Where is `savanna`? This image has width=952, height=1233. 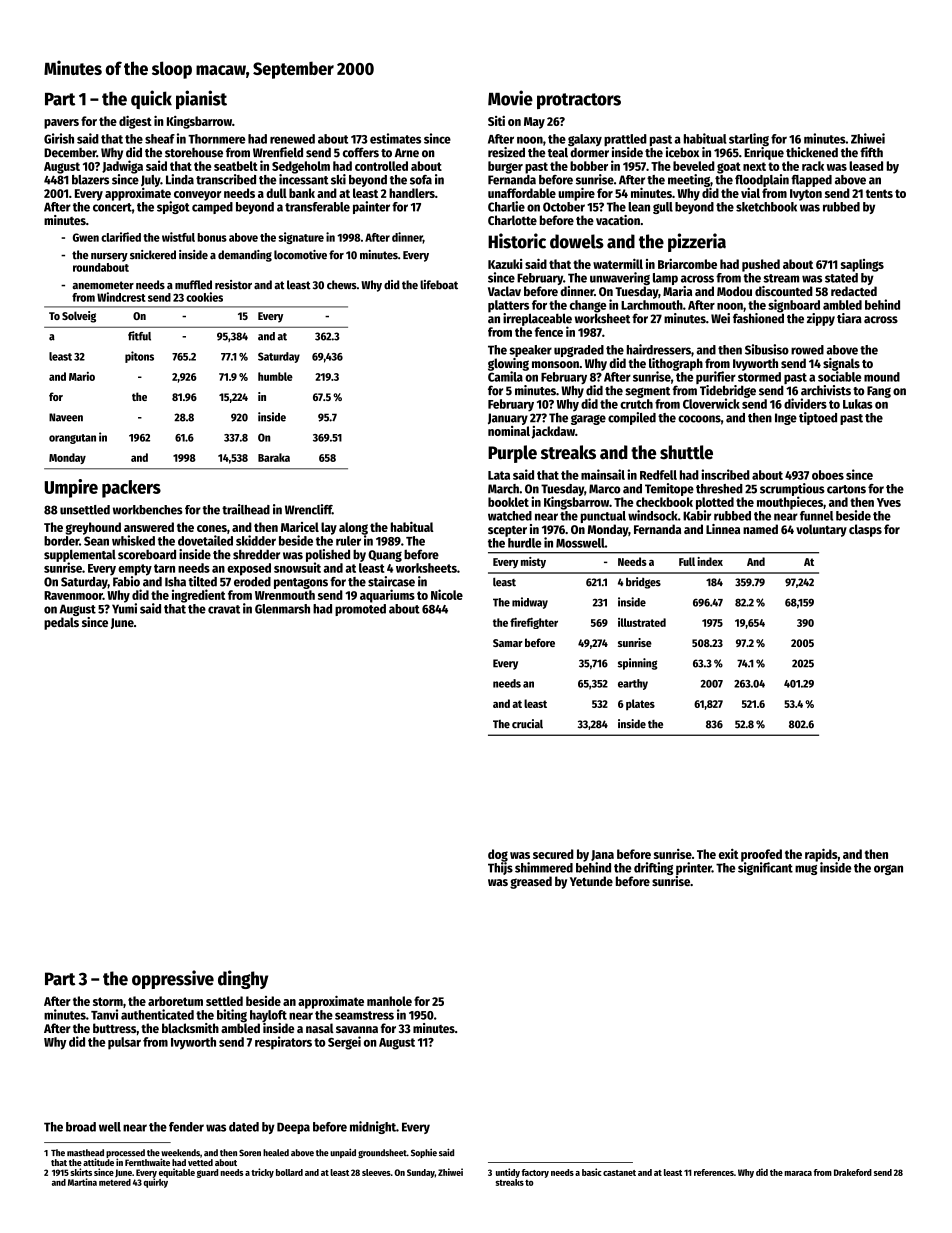
savanna is located at coordinates (357, 1029).
